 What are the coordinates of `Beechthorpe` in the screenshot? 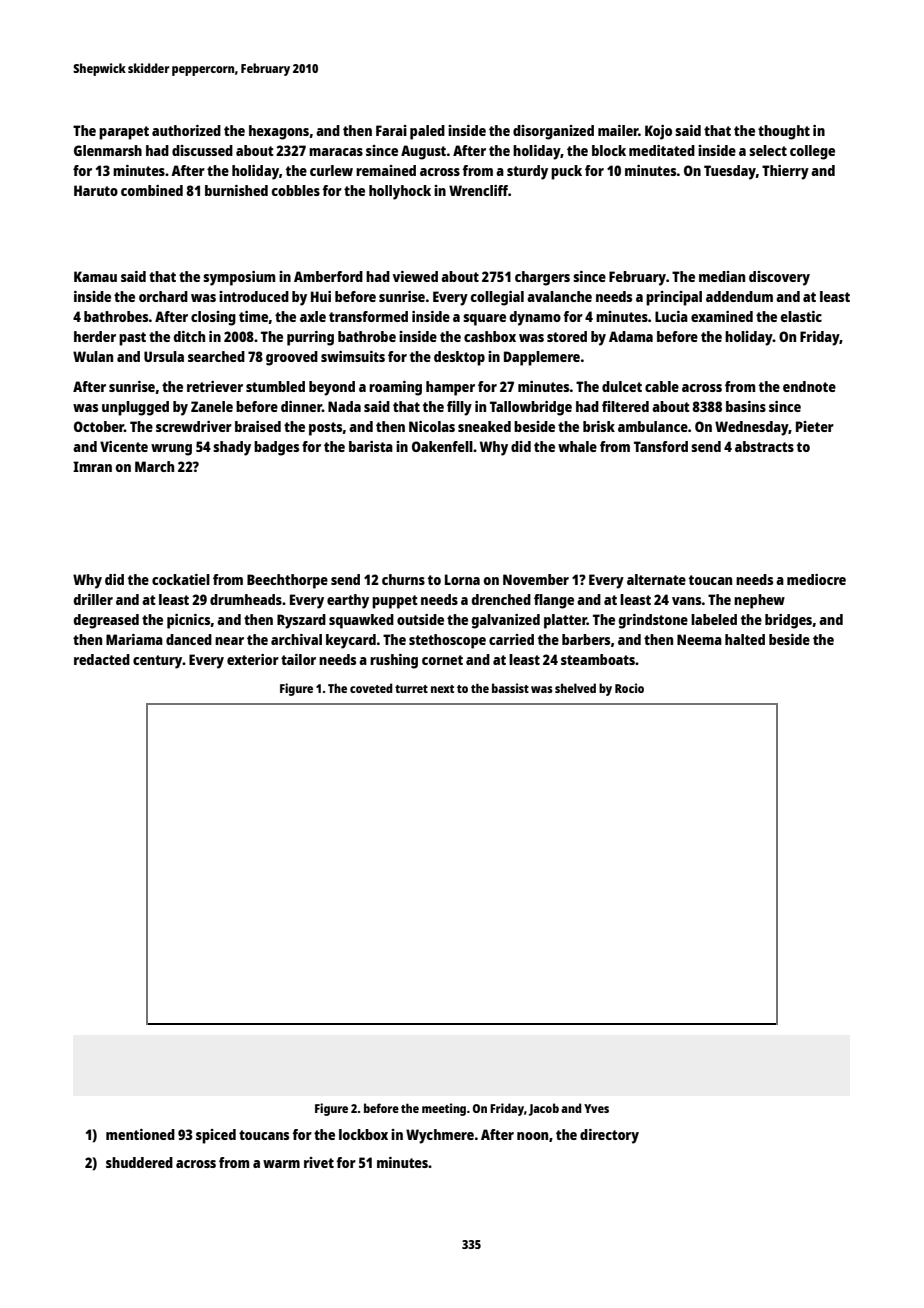 It's located at (287, 581).
